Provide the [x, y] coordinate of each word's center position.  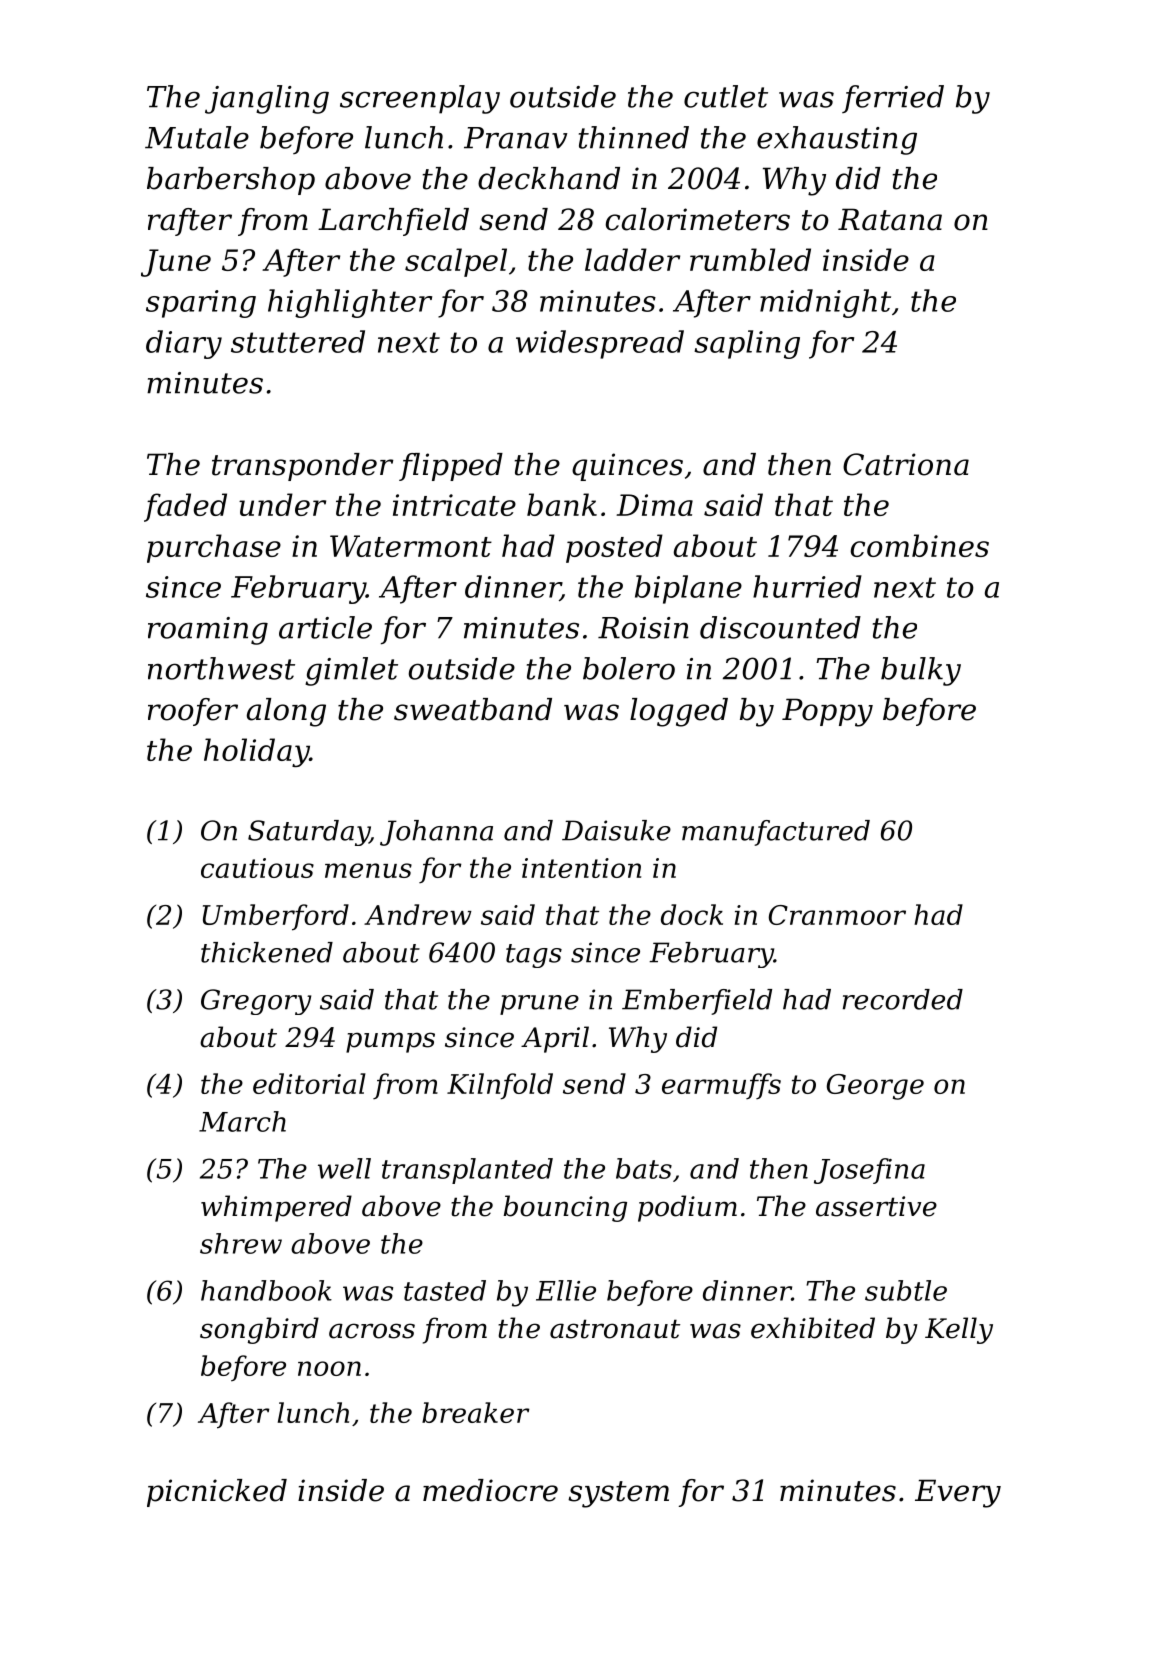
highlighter [350, 303]
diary [184, 344]
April [555, 1039]
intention [581, 868]
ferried [893, 99]
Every [958, 1493]
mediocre [490, 1490]
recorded [903, 999]
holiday [257, 752]
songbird [259, 1330]
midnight [825, 303]
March [242, 1121]
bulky [921, 671]
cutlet [726, 96]
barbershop [231, 181]
